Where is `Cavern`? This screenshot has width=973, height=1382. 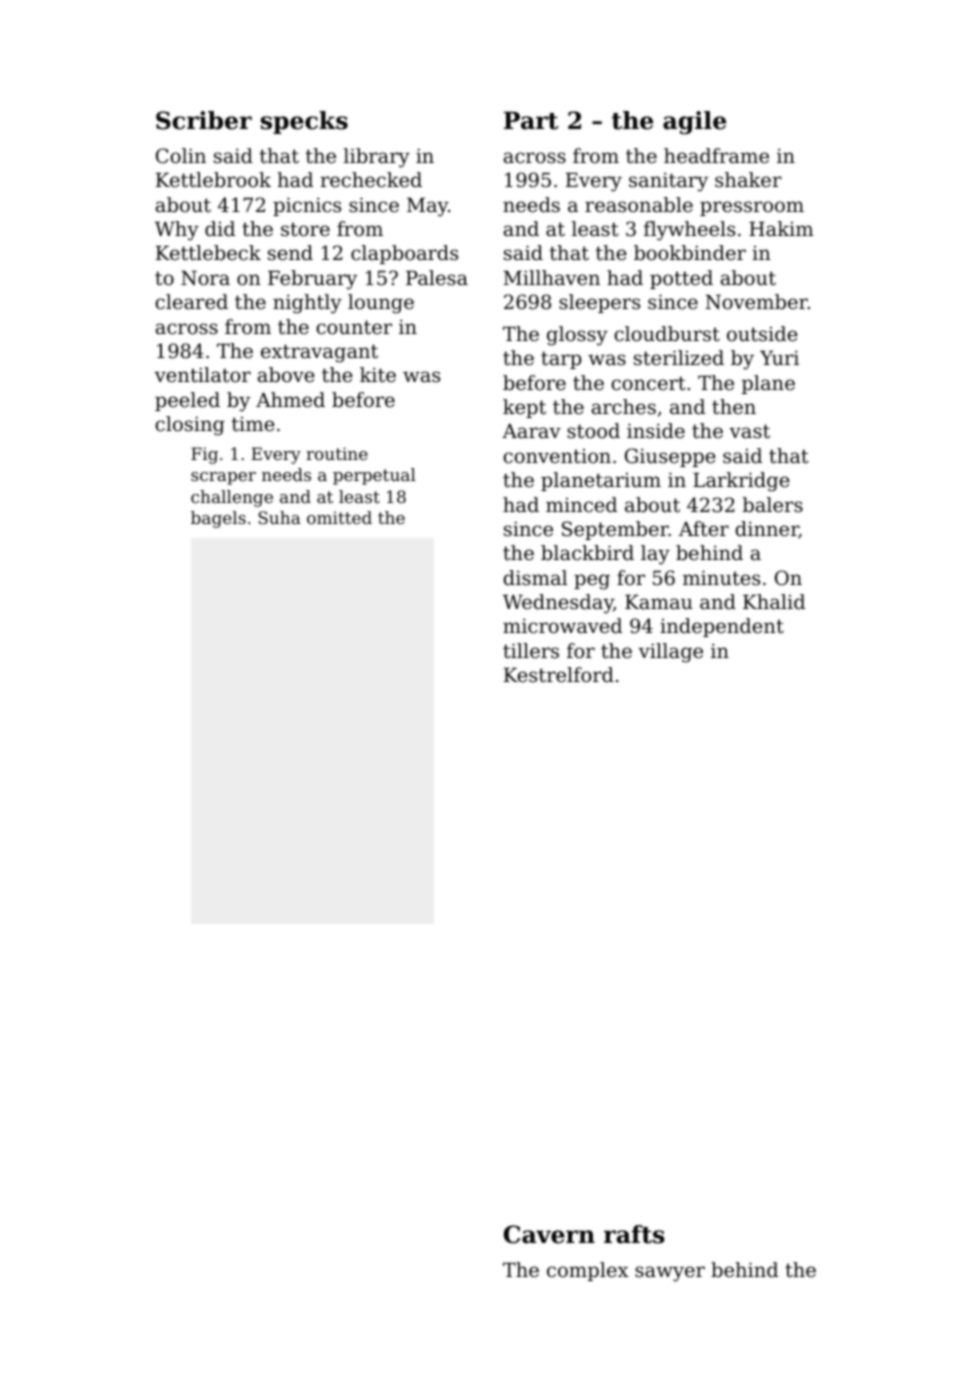
Cavern is located at coordinates (549, 1234).
